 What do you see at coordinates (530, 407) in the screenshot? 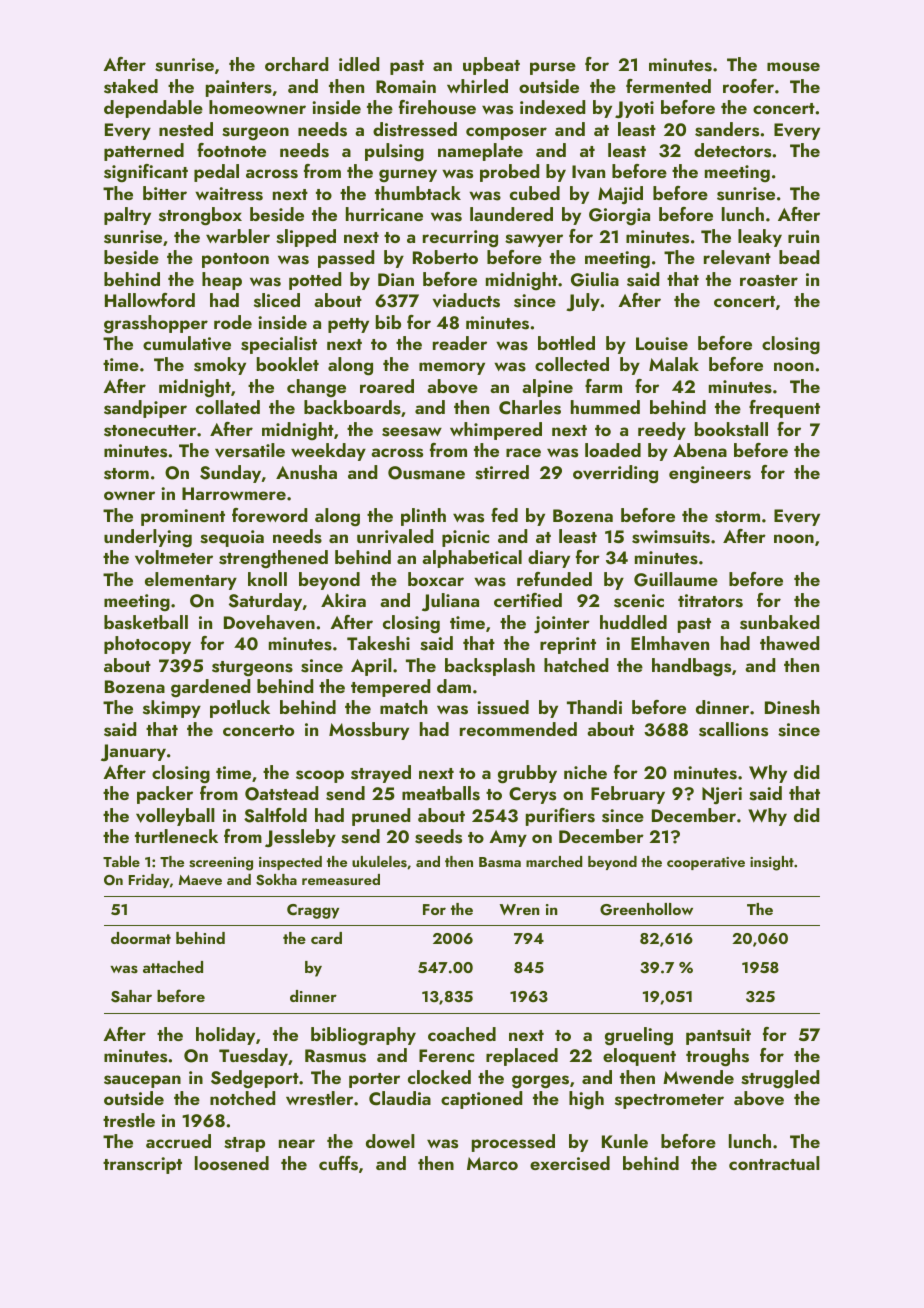
I see `Charles` at bounding box center [530, 407].
